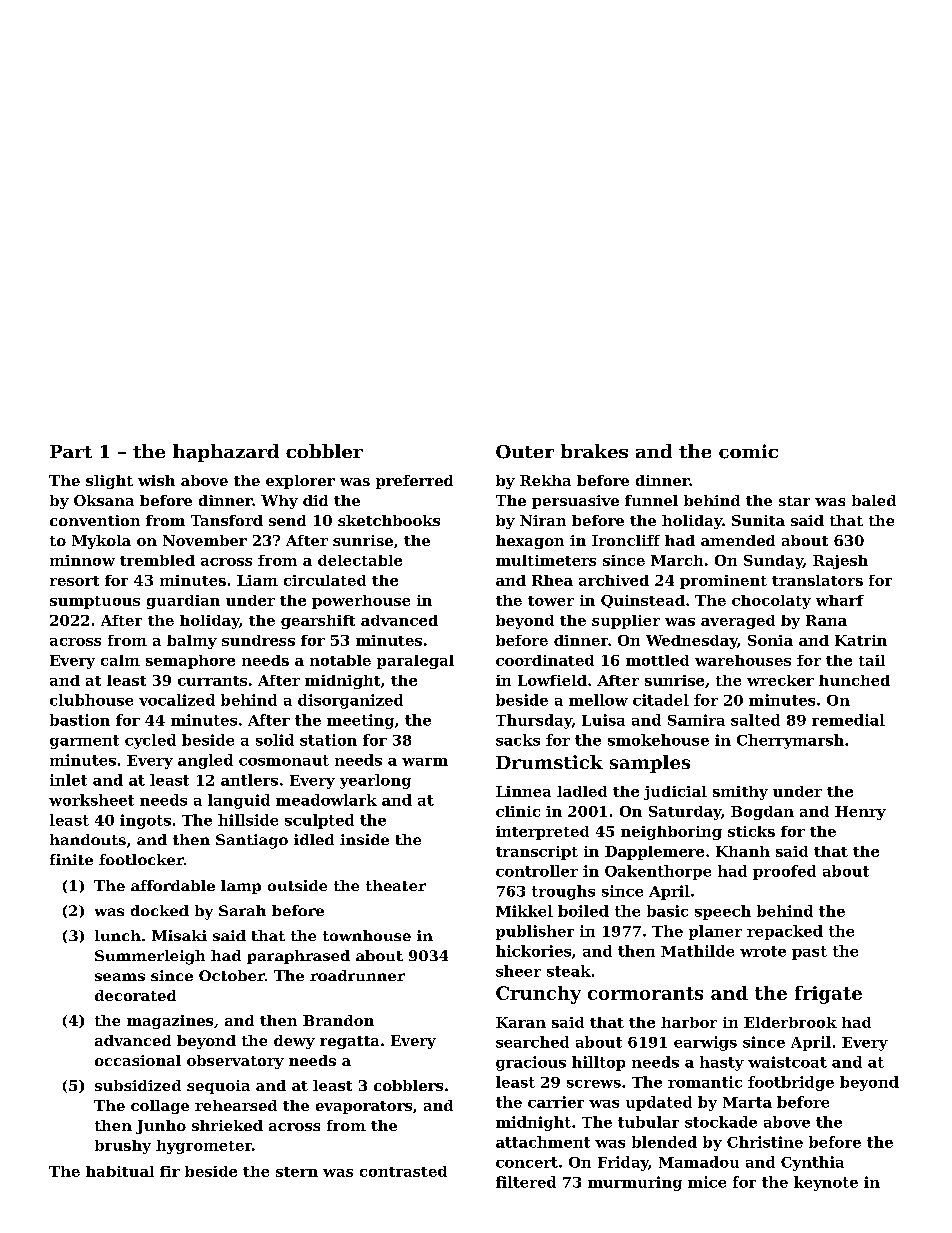 The width and height of the screenshot is (952, 1233). I want to click on Karan, so click(521, 1022).
